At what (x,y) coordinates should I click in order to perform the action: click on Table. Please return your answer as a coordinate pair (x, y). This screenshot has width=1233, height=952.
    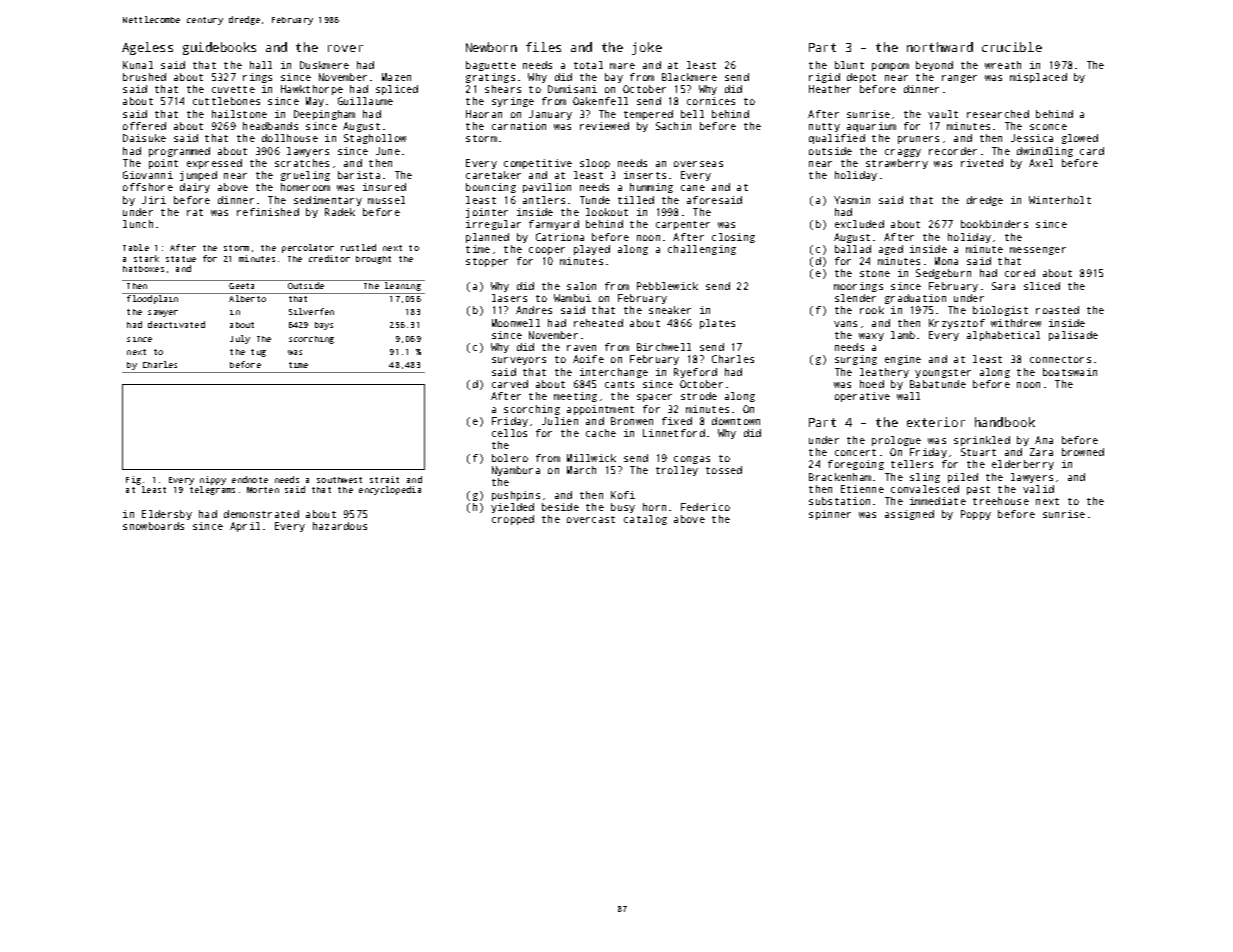
    Looking at the image, I should click on (136, 247).
